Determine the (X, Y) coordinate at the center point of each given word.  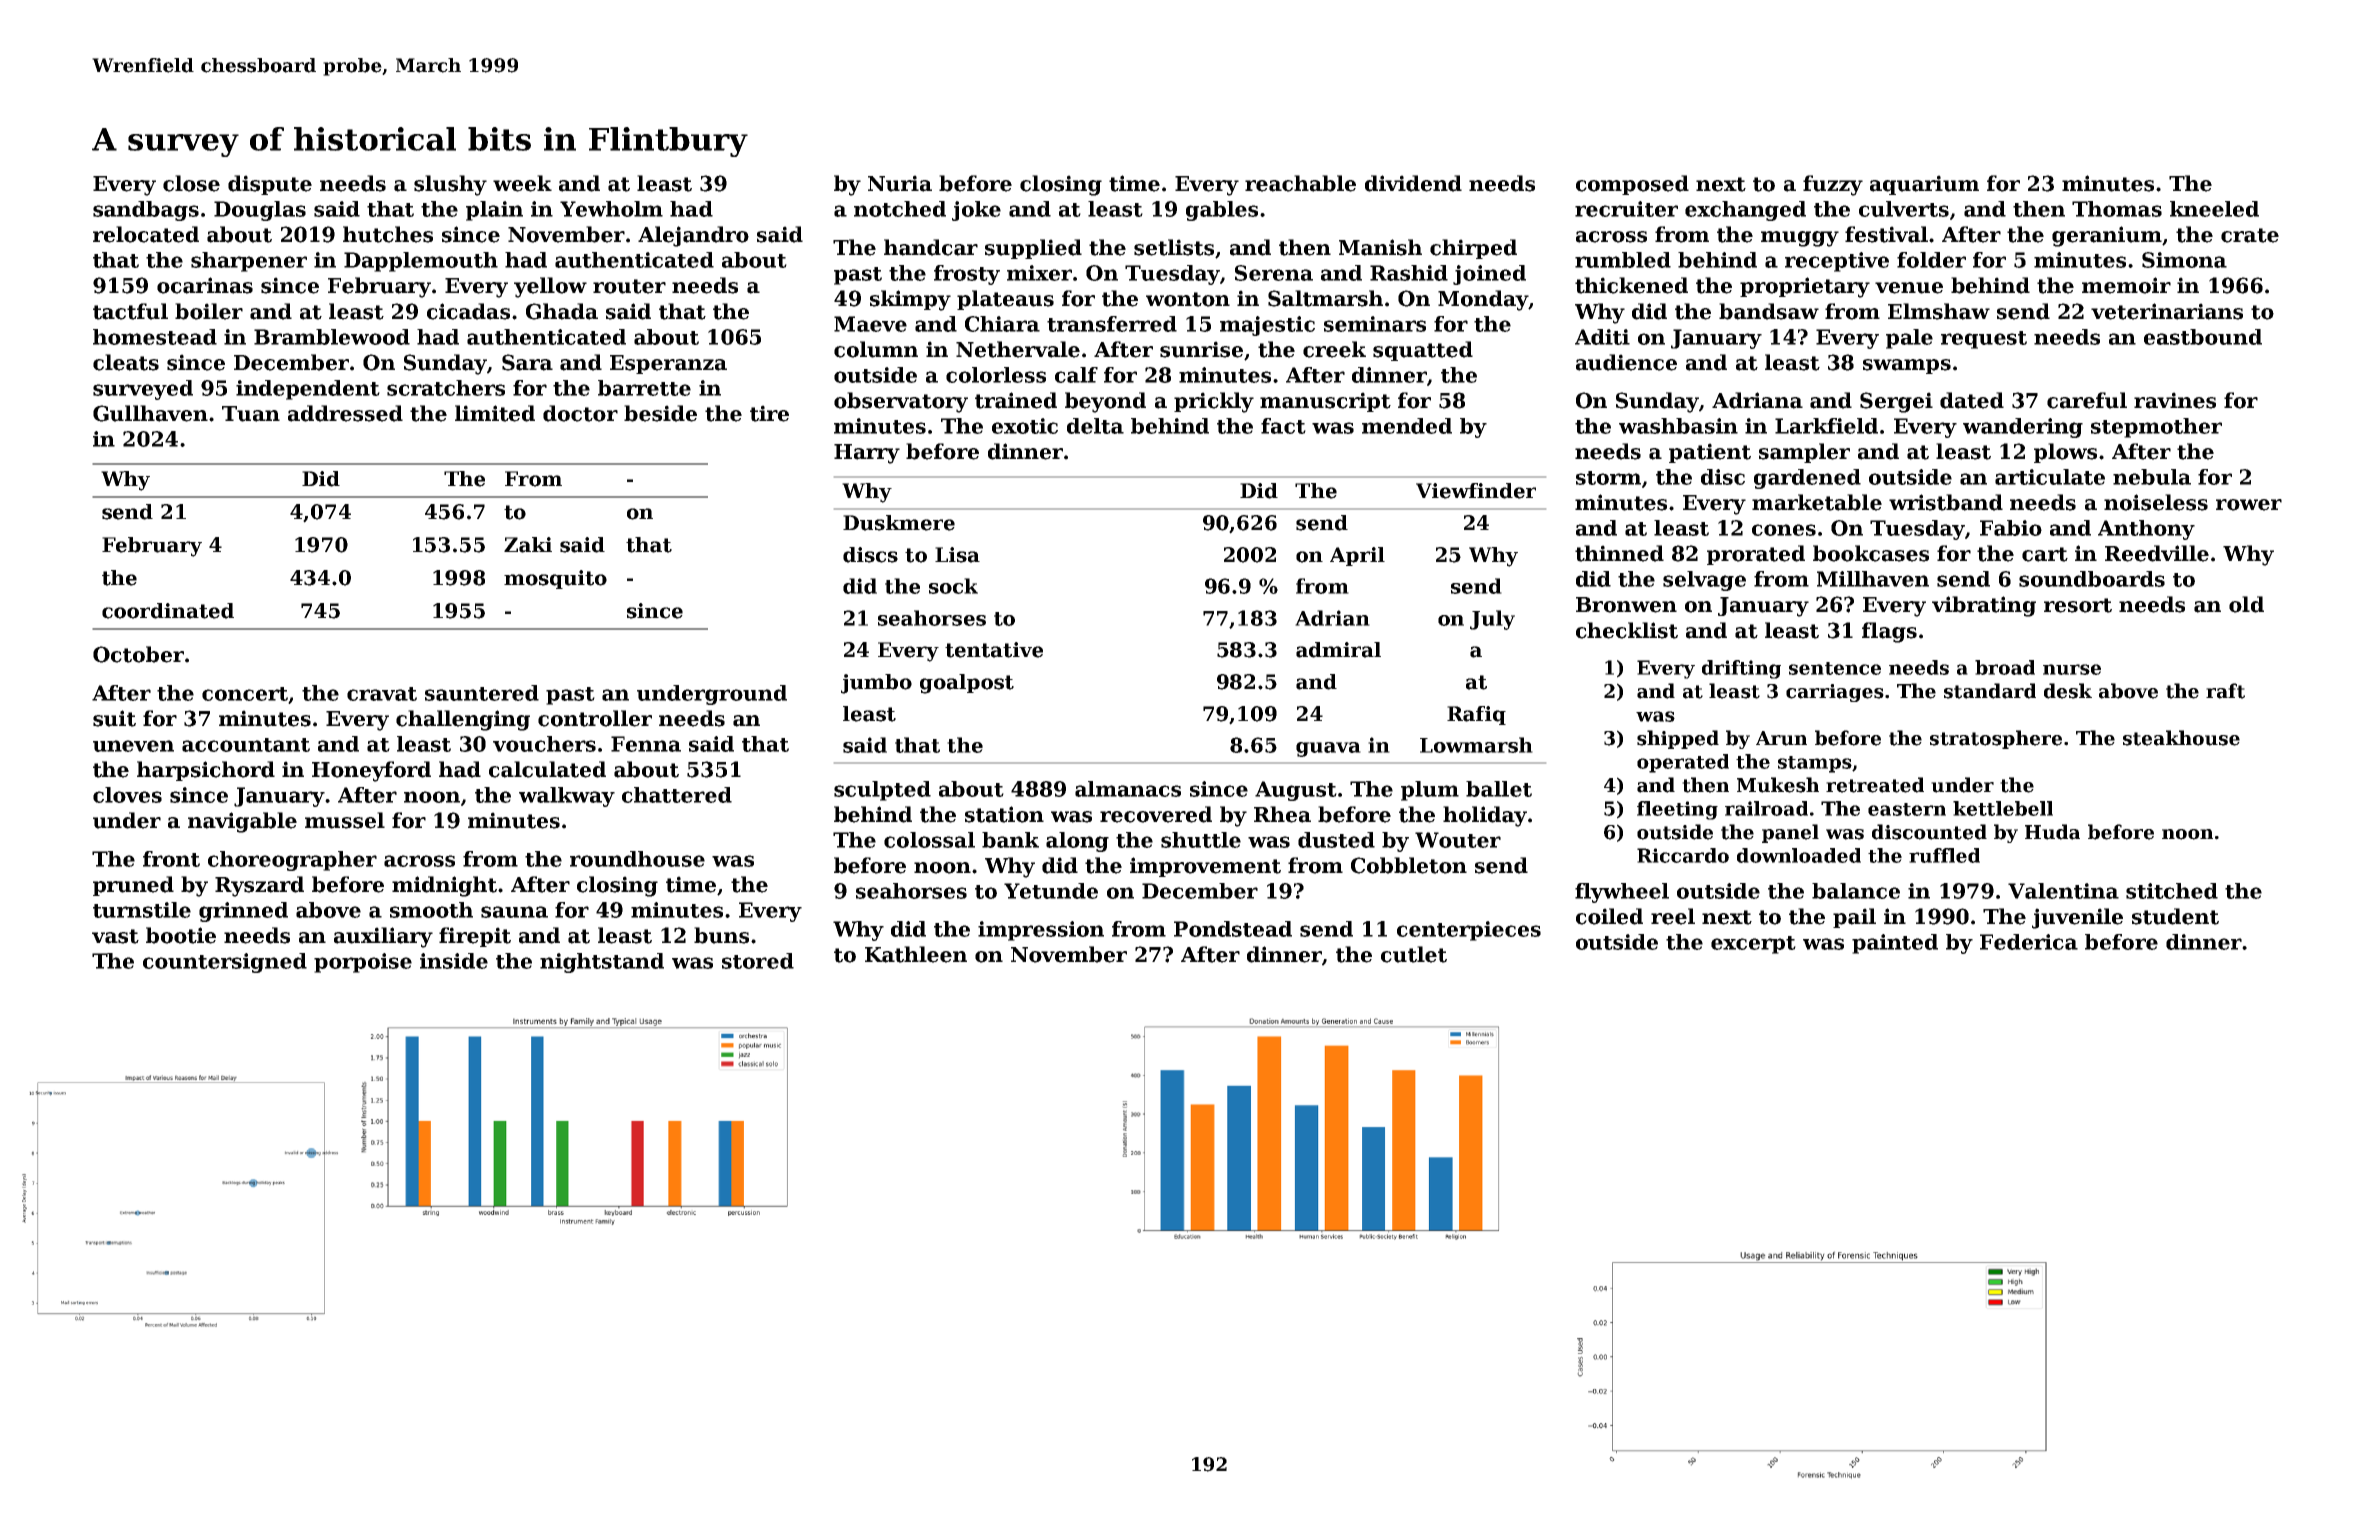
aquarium (1924, 185)
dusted (1336, 840)
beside (660, 413)
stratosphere (1996, 739)
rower (2249, 505)
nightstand (602, 963)
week (522, 183)
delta (1095, 426)
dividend (1413, 183)
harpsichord (206, 771)
